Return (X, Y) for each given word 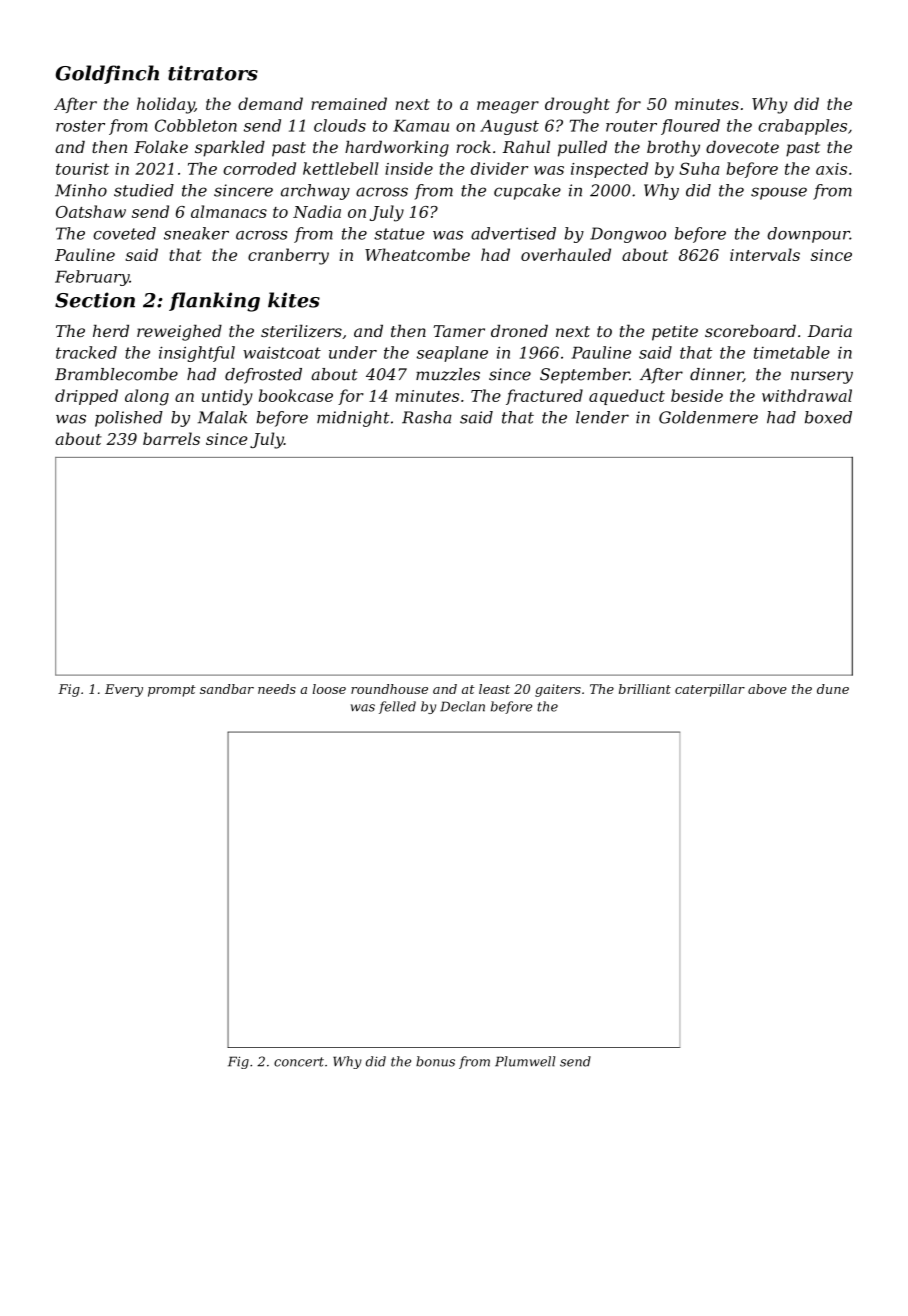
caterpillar (710, 690)
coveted (124, 233)
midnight (353, 419)
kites (294, 300)
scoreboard (750, 331)
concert (299, 1062)
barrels (171, 438)
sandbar (227, 689)
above (767, 689)
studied (144, 190)
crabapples (802, 127)
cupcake (527, 192)
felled (397, 707)
